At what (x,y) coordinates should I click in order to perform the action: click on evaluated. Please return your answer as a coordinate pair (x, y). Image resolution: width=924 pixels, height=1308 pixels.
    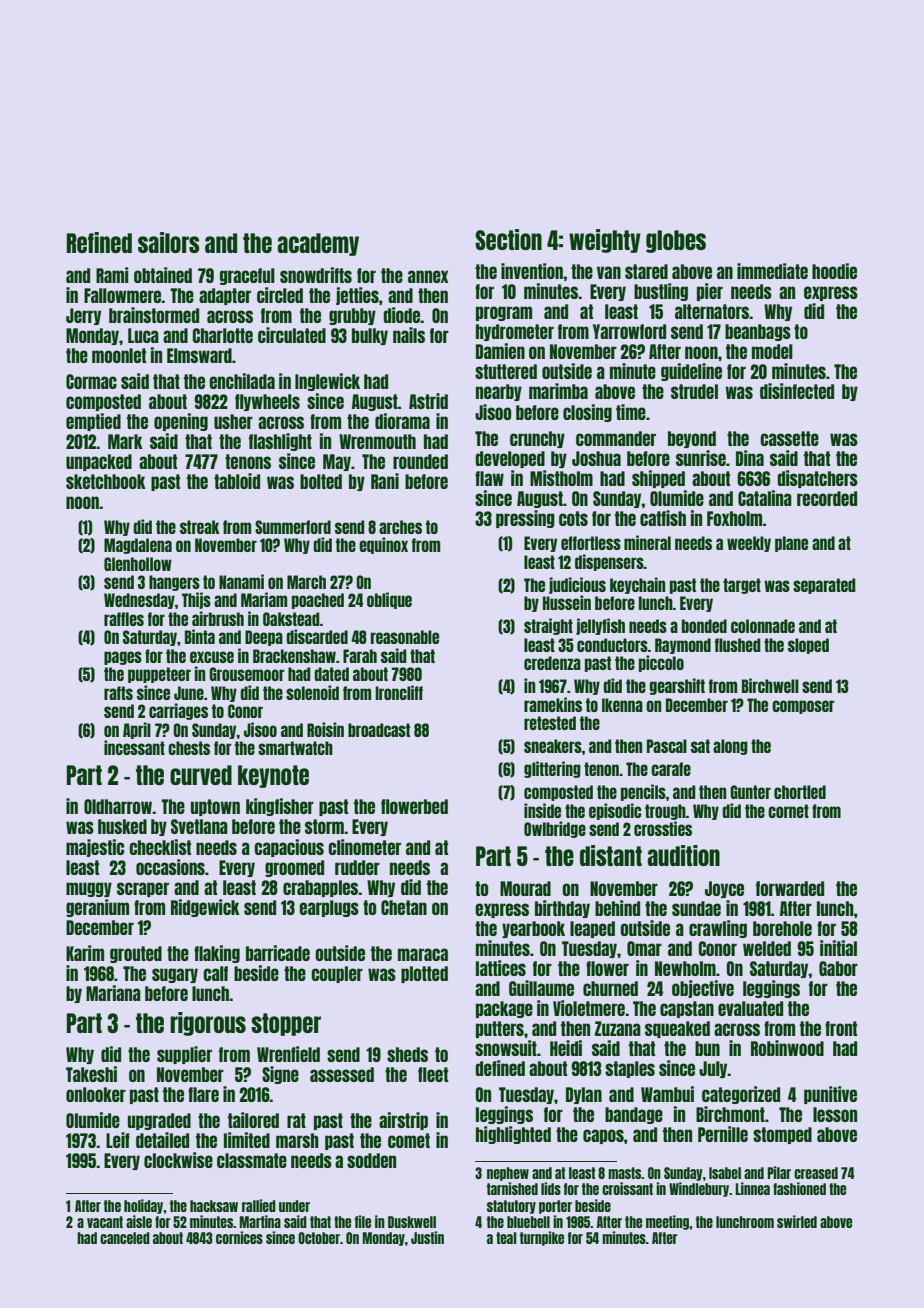
    Looking at the image, I should click on (750, 1008).
